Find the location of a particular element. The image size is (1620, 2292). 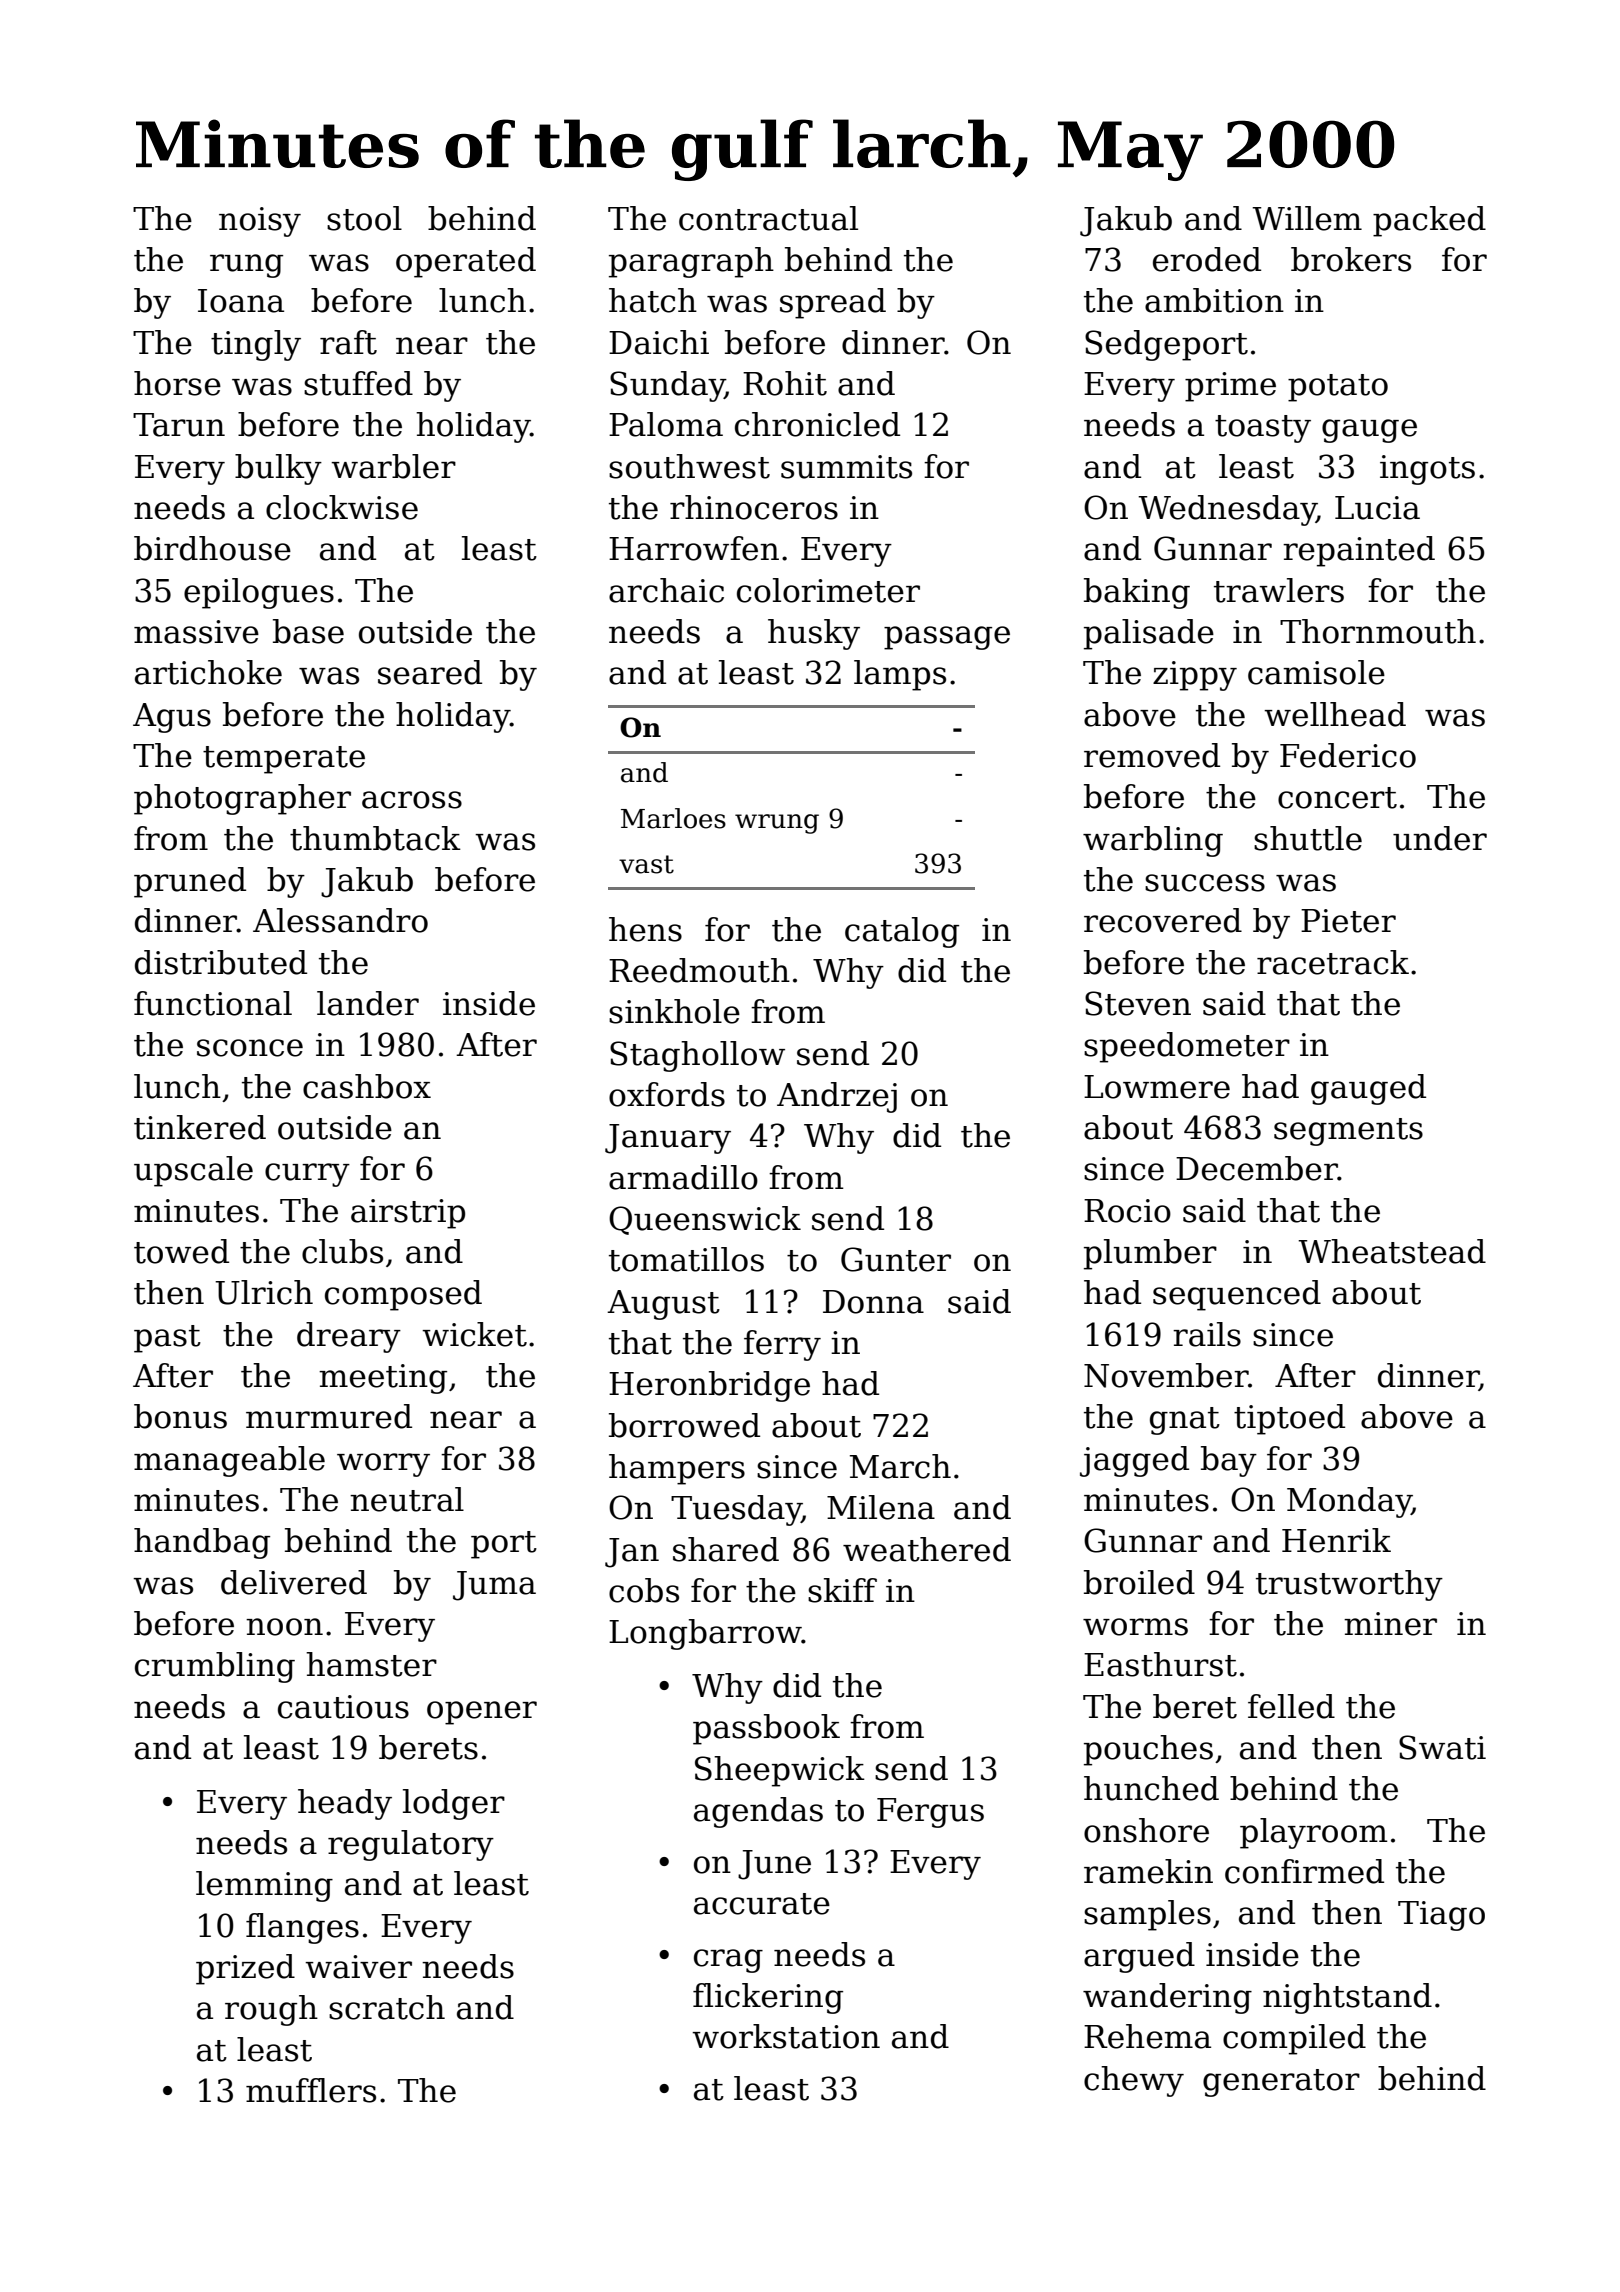

contractual is located at coordinates (768, 218).
